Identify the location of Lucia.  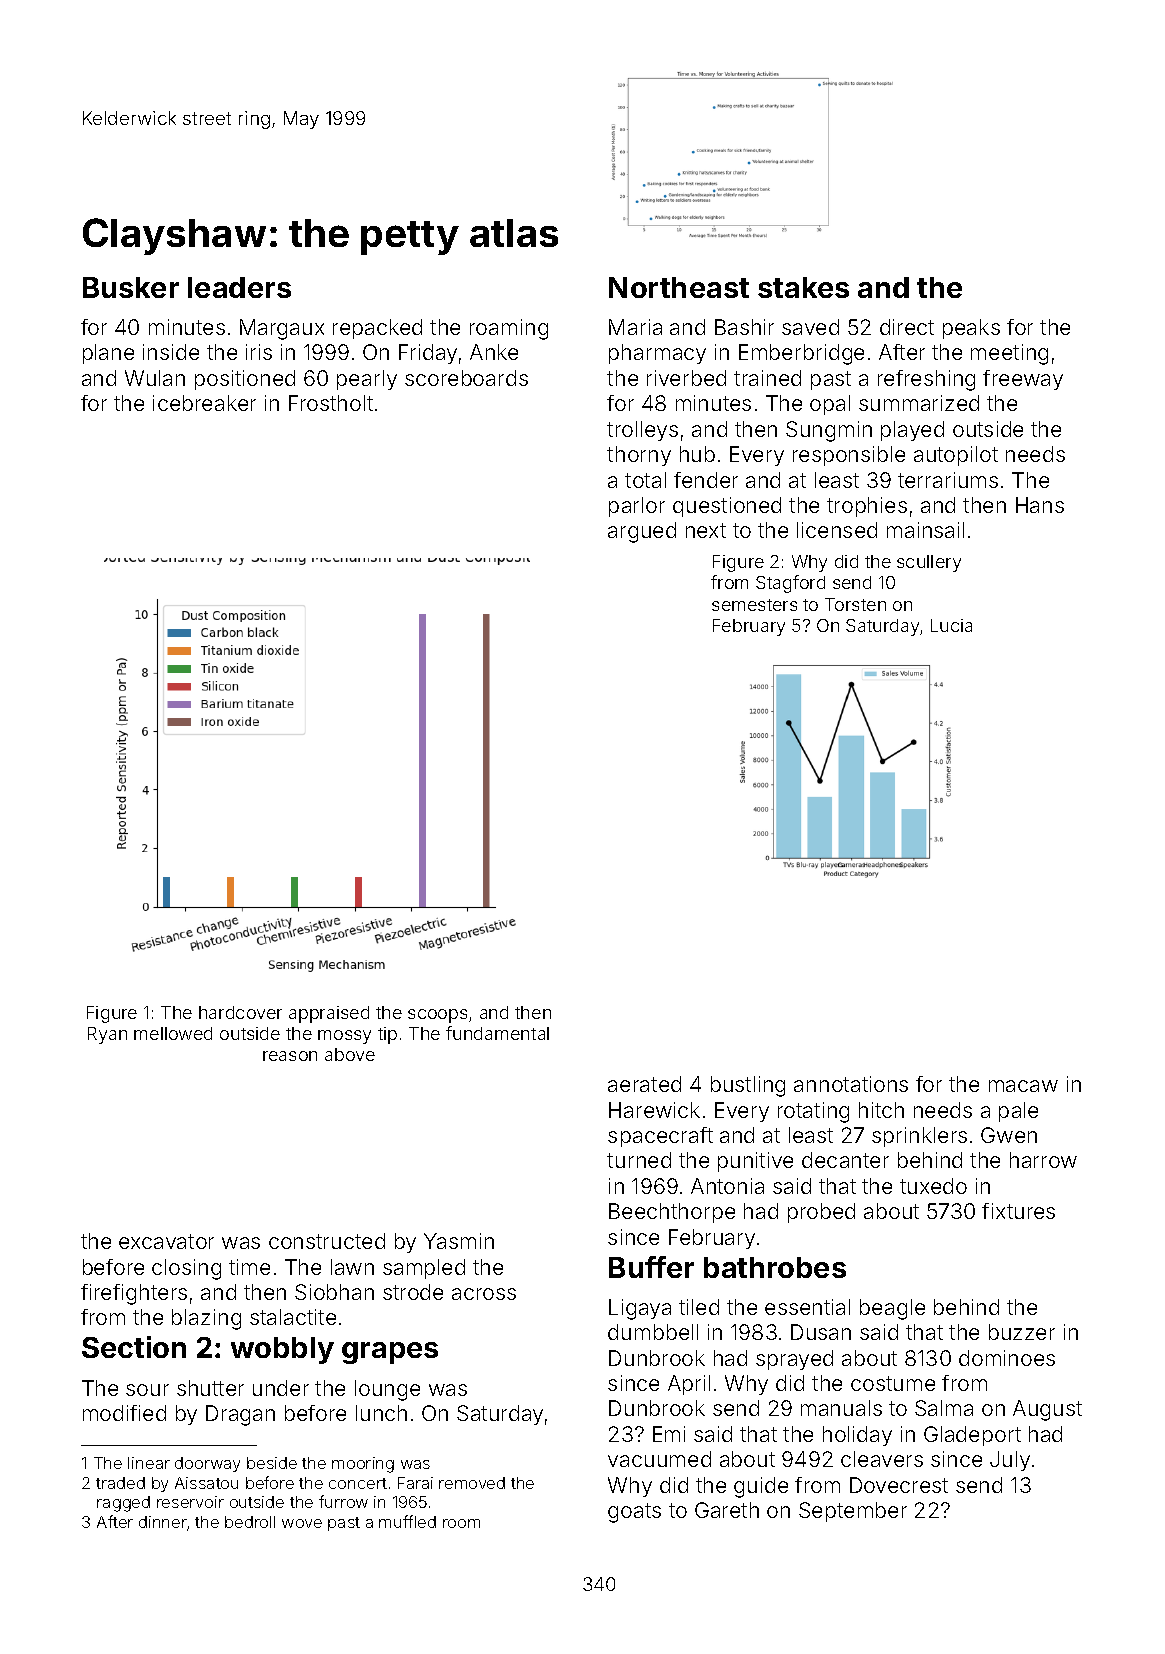
(951, 625).
